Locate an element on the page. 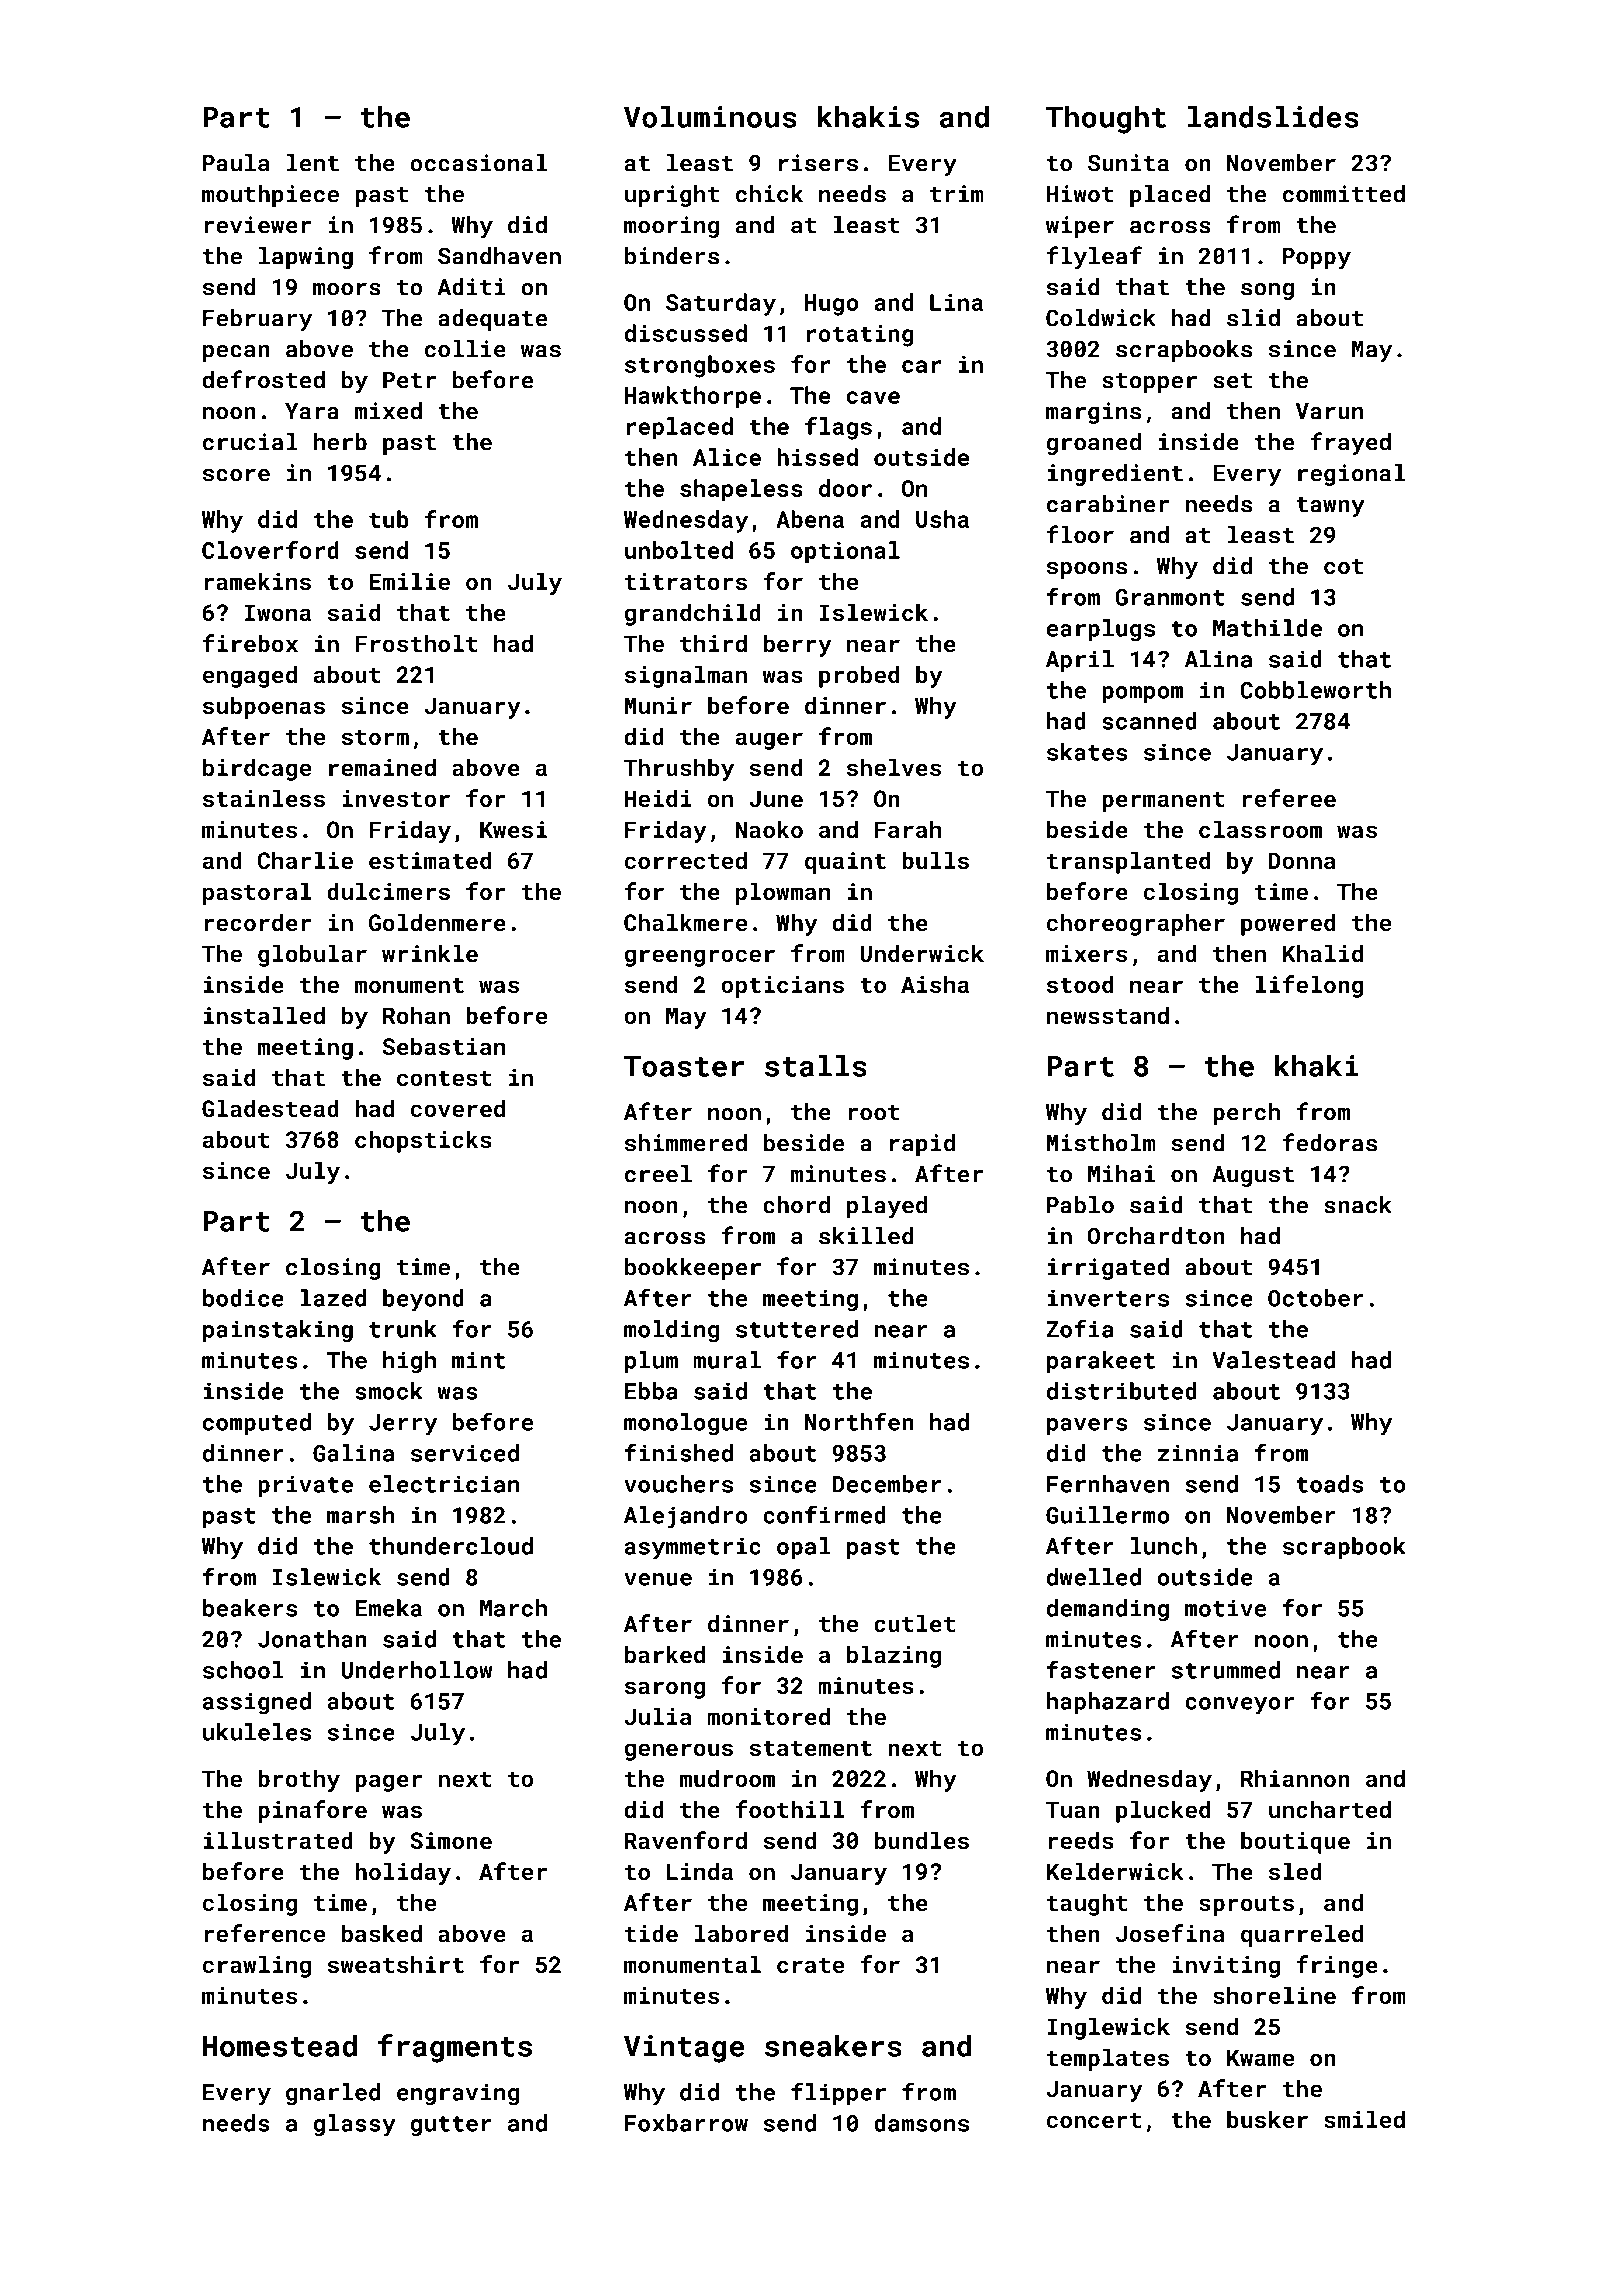 This page has width=1620, height=2292. lapwing is located at coordinates (306, 258).
